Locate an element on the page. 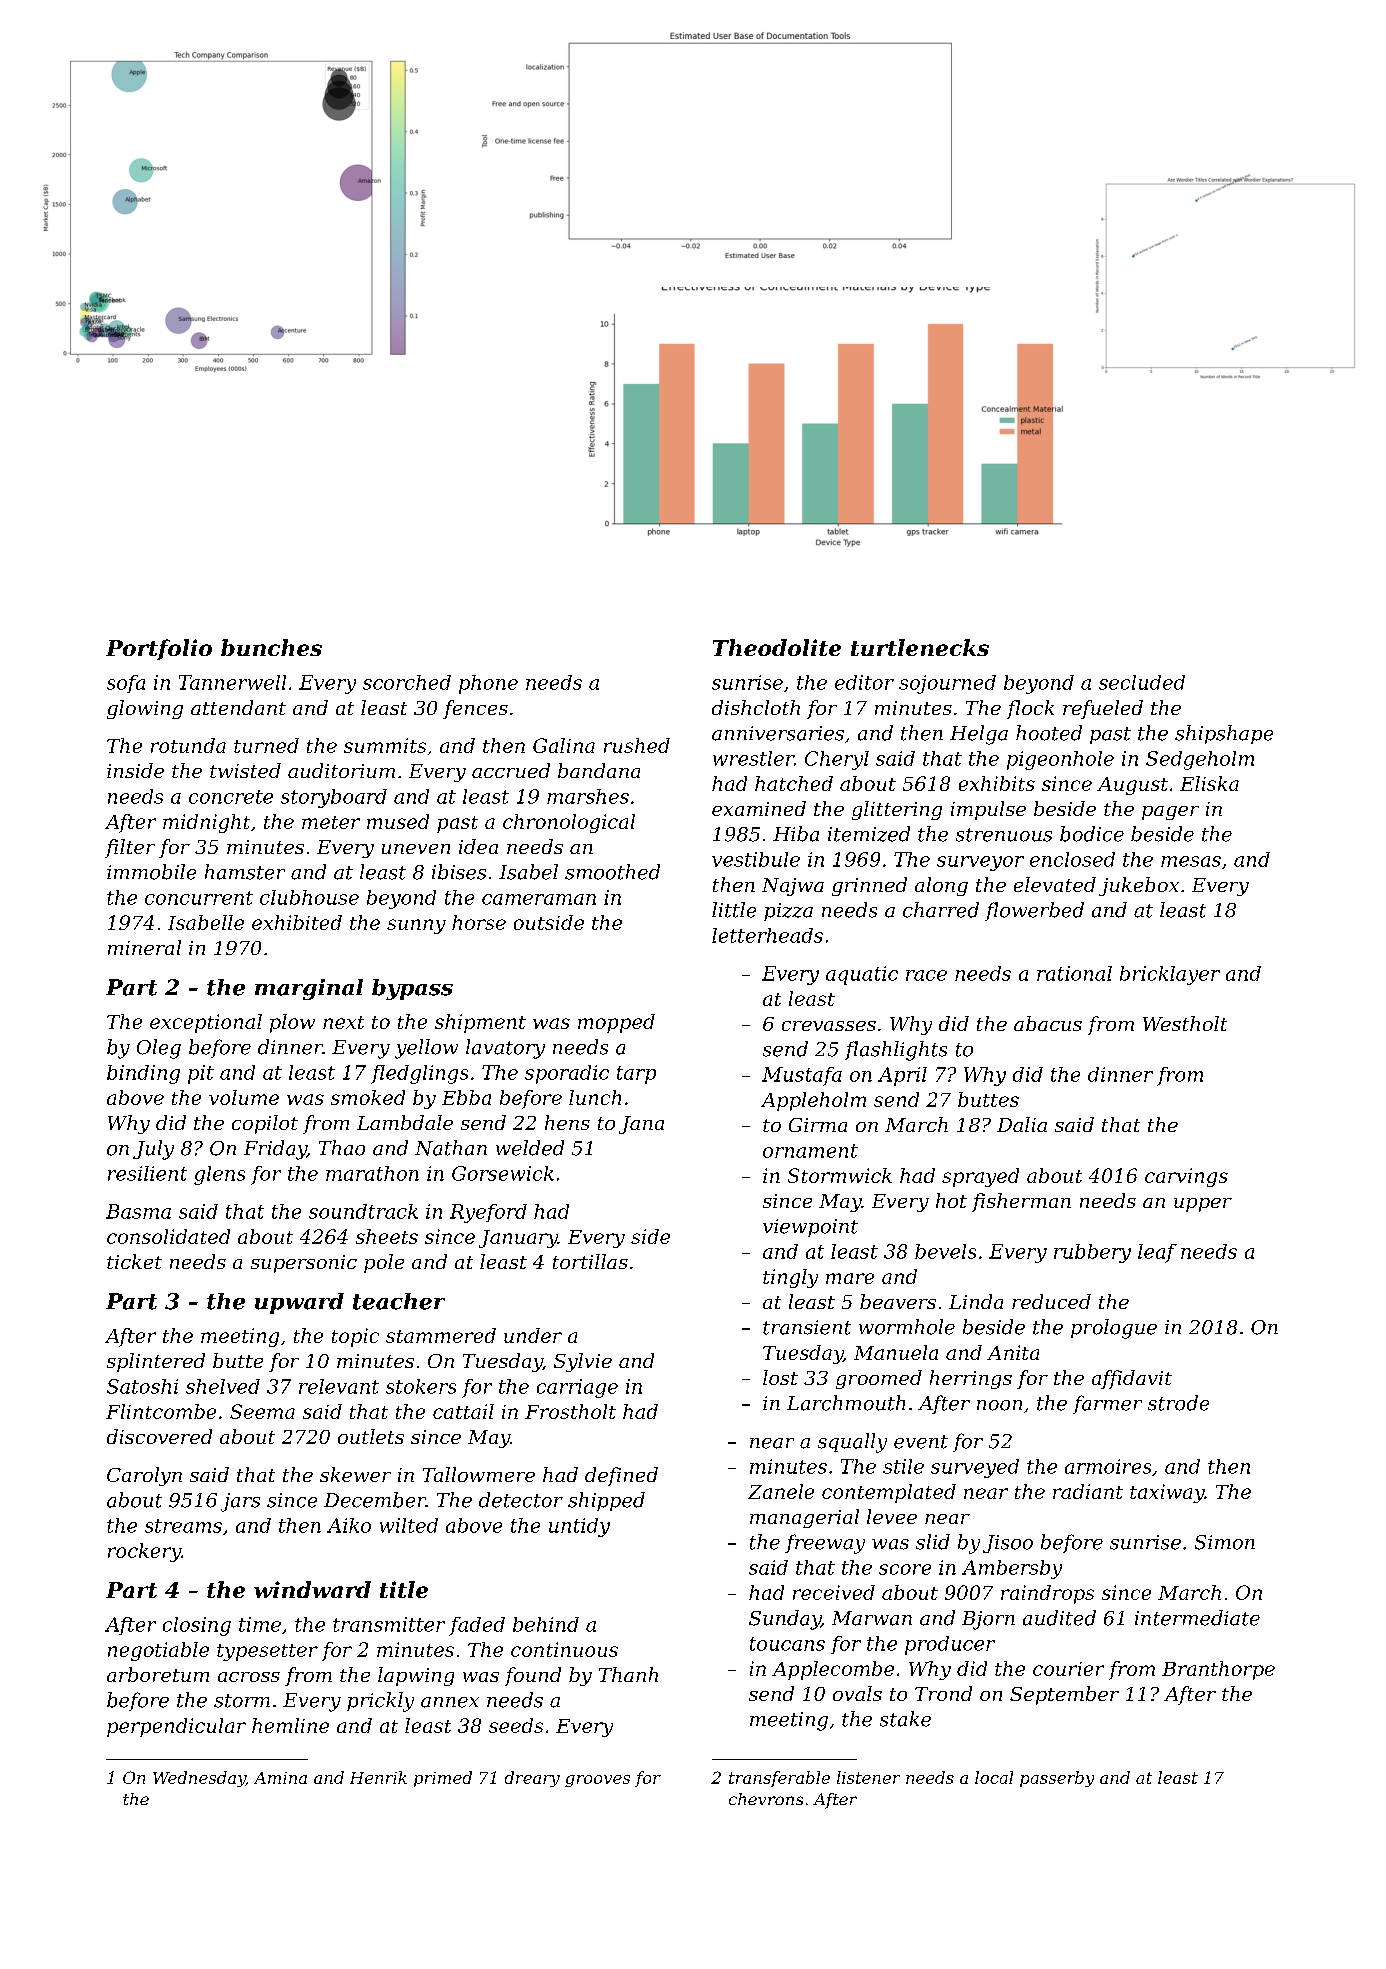 This document has width=1386, height=1969. Westholt is located at coordinates (1185, 1023).
